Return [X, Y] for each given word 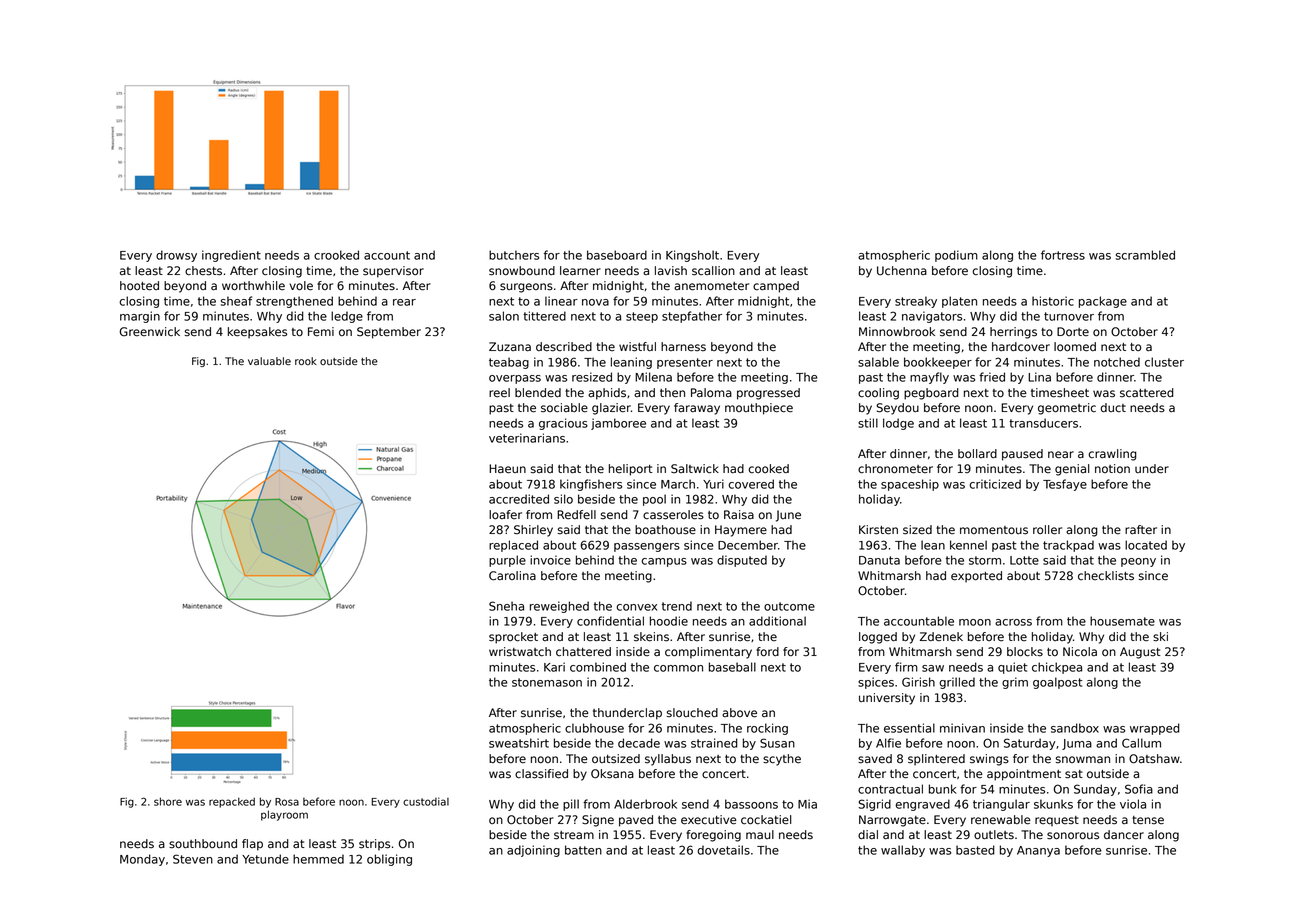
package [1103, 302]
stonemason [547, 682]
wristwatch [520, 652]
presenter [685, 363]
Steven [193, 859]
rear [404, 302]
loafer [505, 515]
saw [933, 668]
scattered [1147, 393]
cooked [768, 469]
